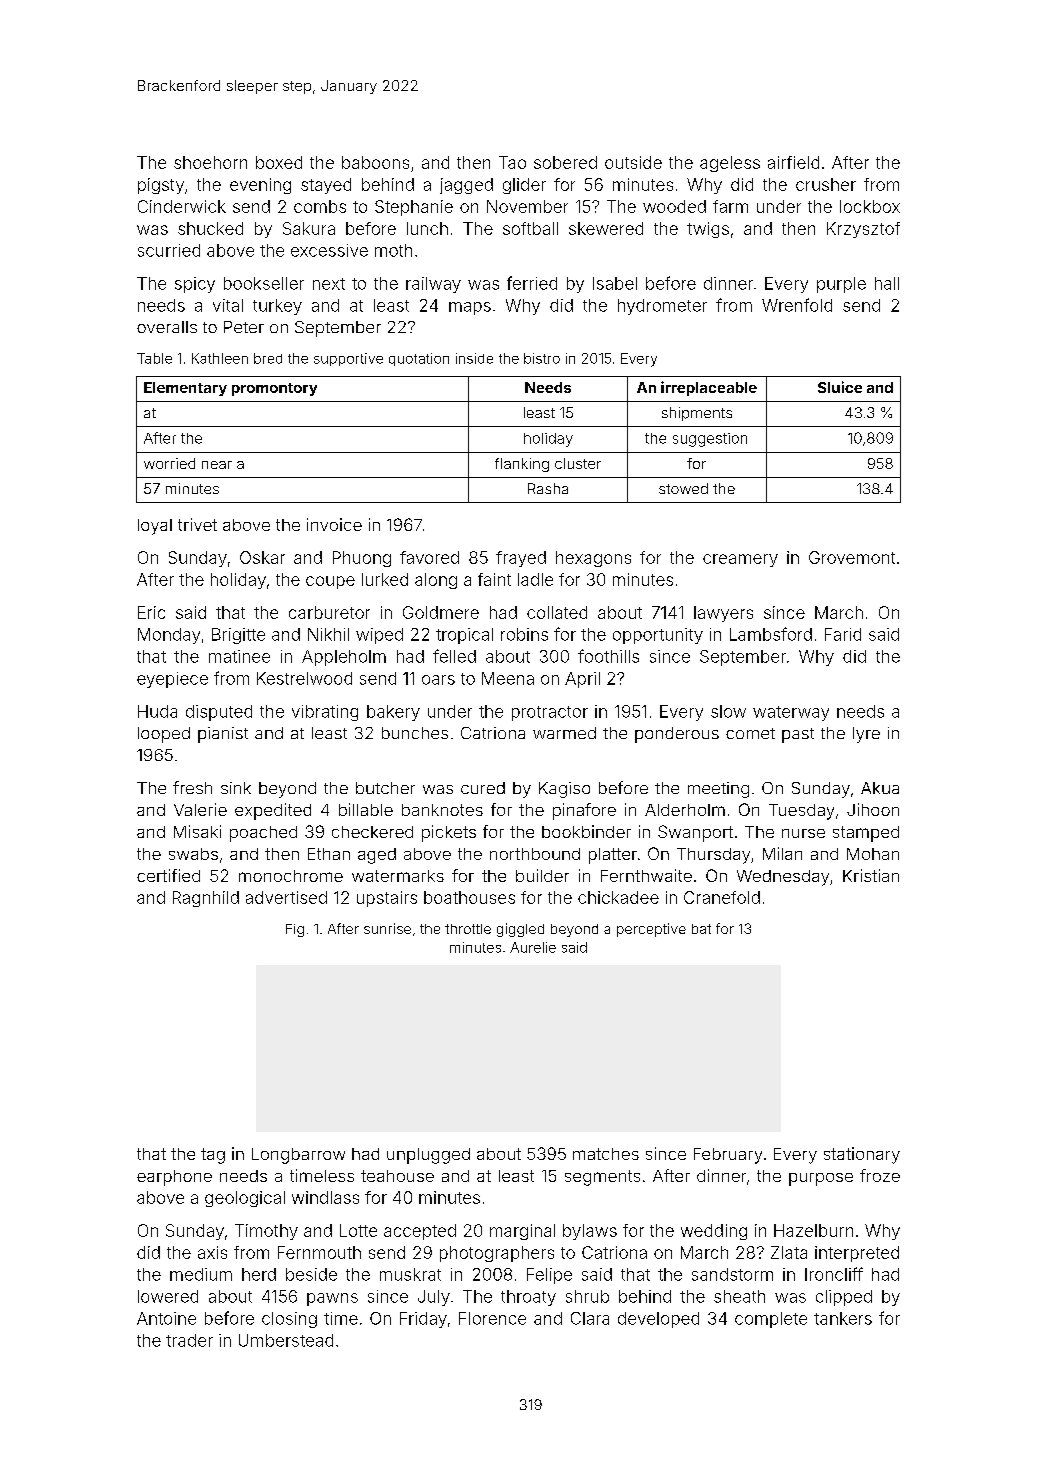  I want to click on Florence, so click(492, 1318).
